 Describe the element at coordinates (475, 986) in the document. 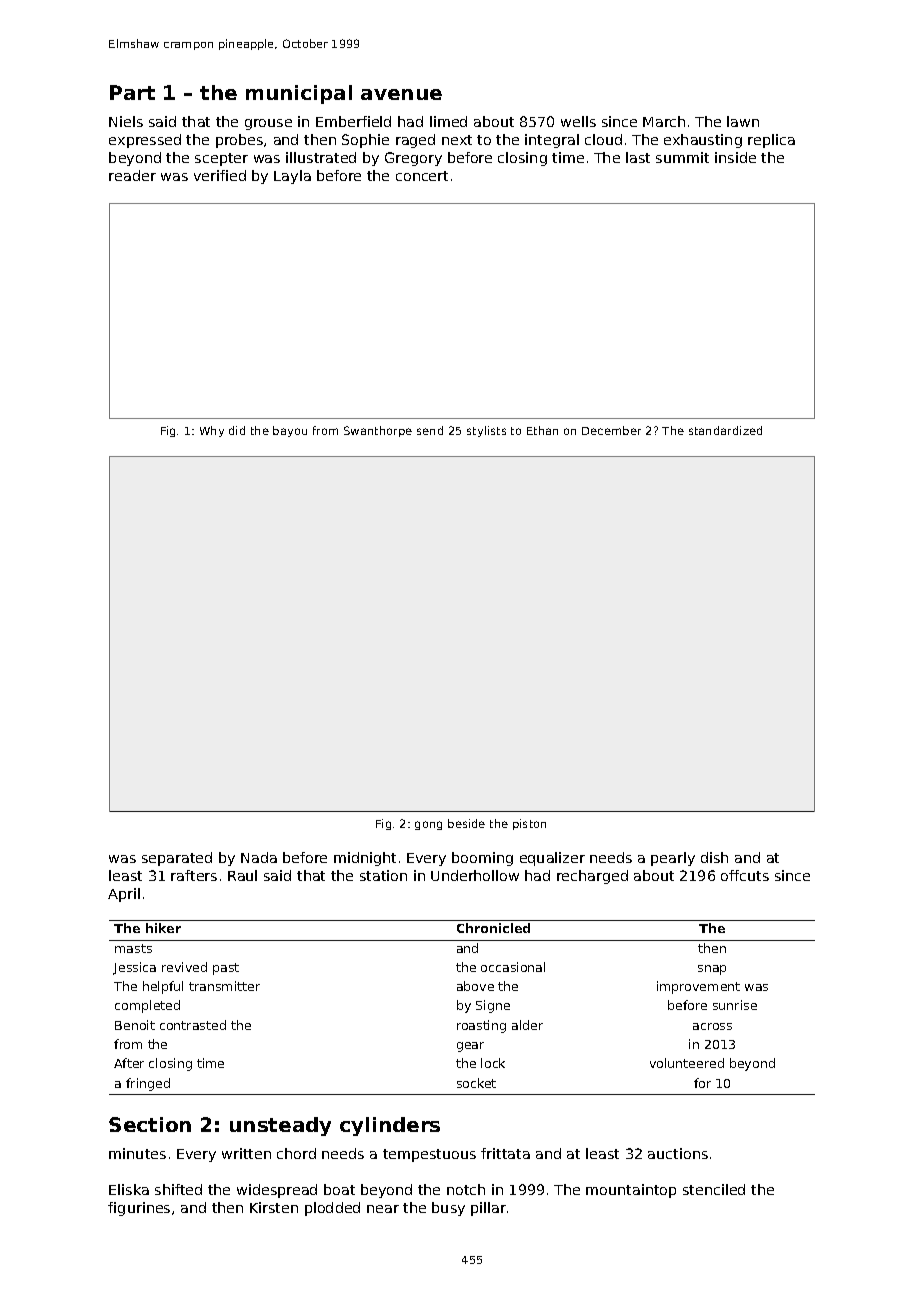

I see `above` at that location.
